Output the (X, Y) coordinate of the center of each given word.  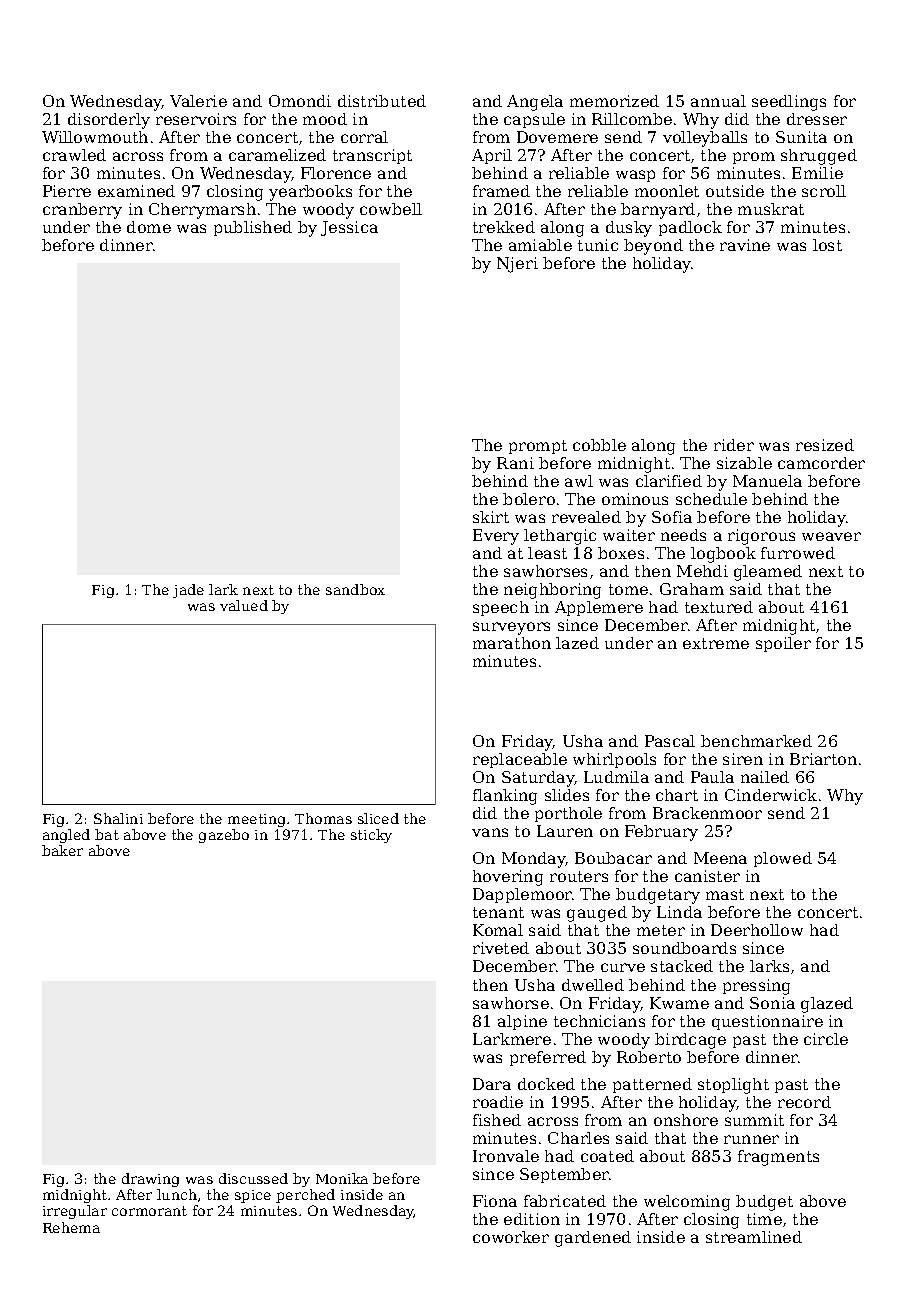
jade (188, 591)
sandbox (355, 589)
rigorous (761, 537)
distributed (382, 101)
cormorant (149, 1211)
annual (718, 101)
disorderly (109, 121)
